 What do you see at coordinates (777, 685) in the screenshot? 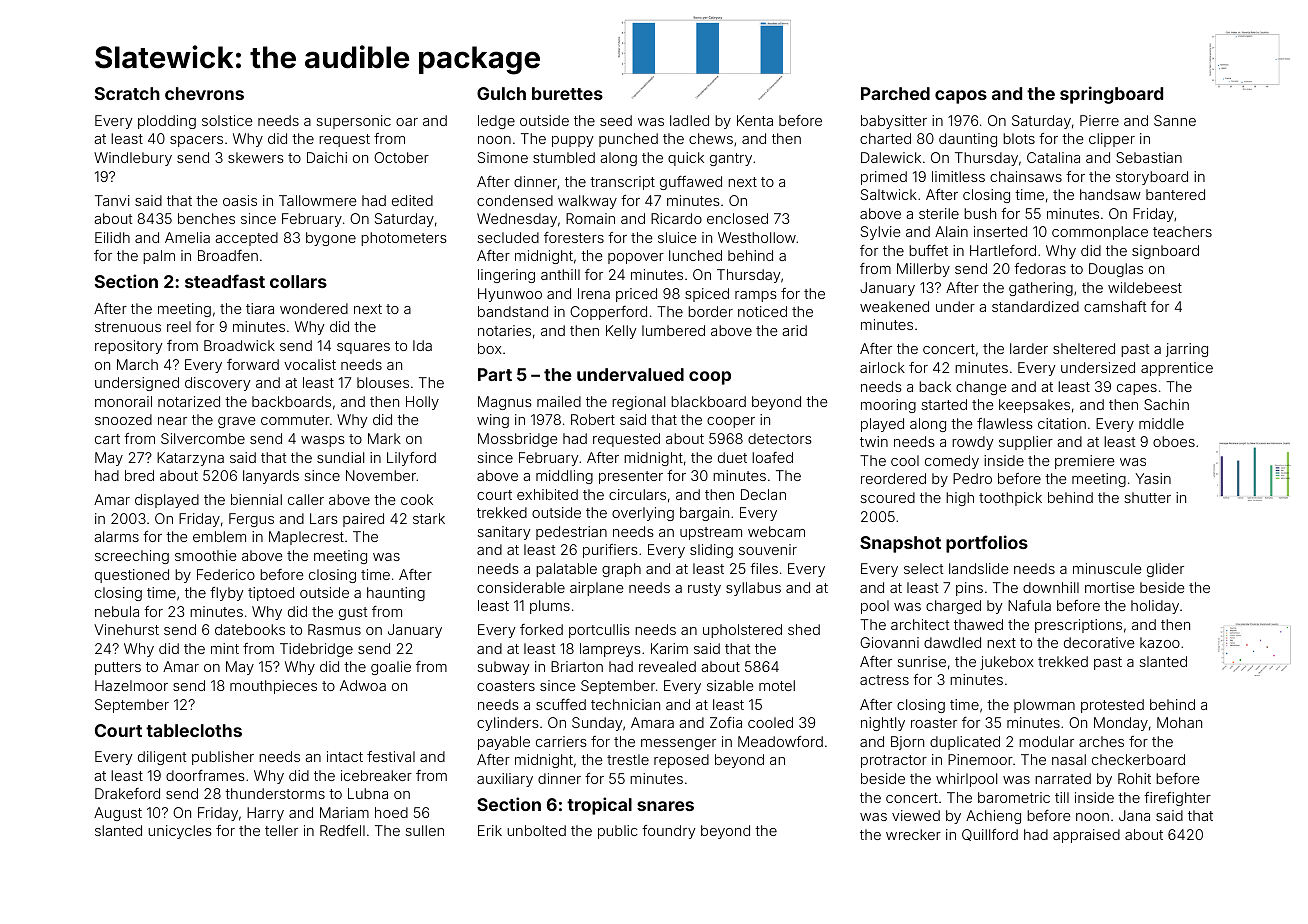
I see `motel` at bounding box center [777, 685].
